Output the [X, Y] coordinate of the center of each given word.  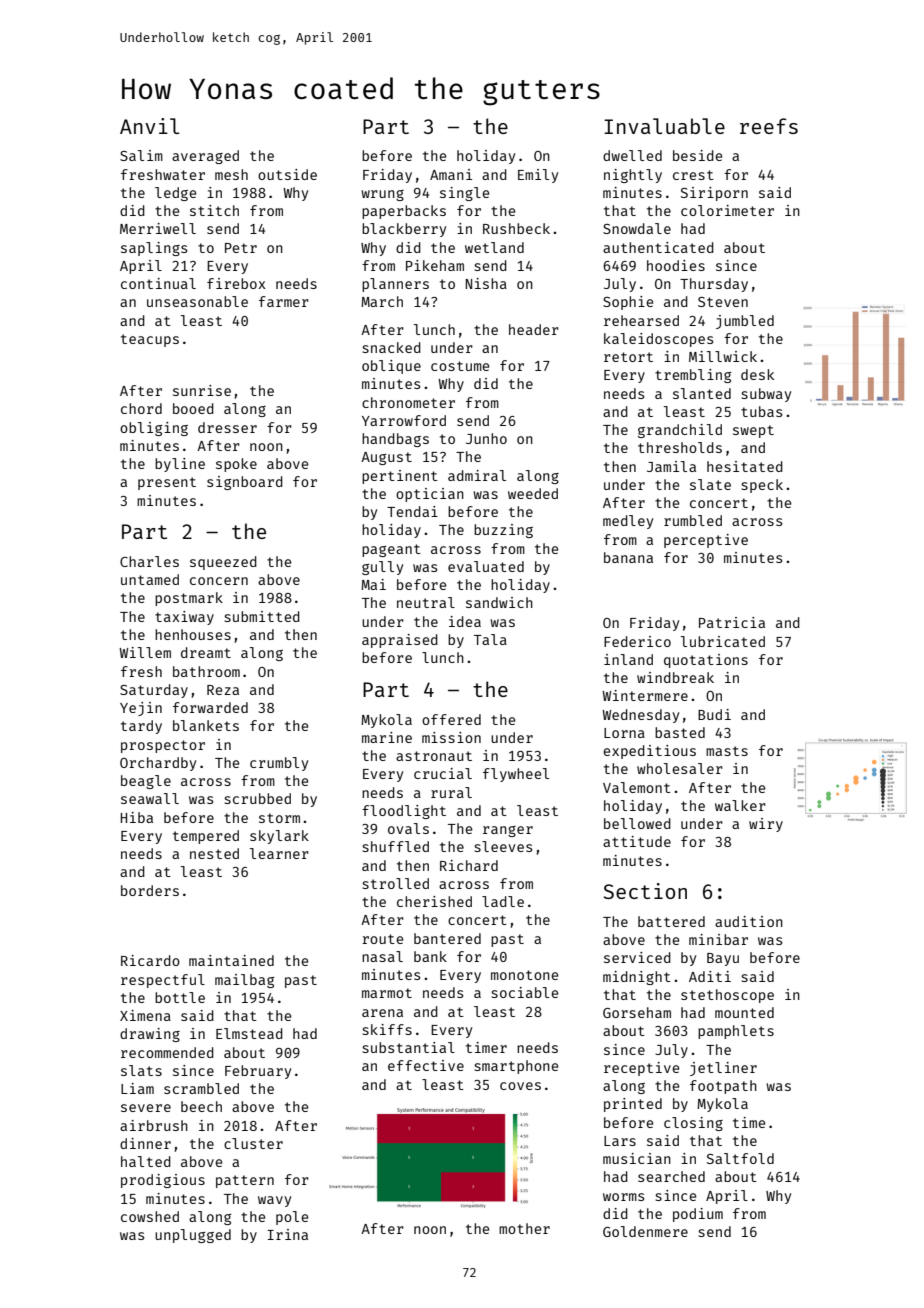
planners [395, 285]
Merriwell [158, 228]
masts [727, 751]
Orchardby [158, 764]
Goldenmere [645, 1231]
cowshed [150, 1216]
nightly [633, 176]
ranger [508, 831]
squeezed [223, 563]
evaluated [486, 566]
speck [762, 486]
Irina [287, 1234]
